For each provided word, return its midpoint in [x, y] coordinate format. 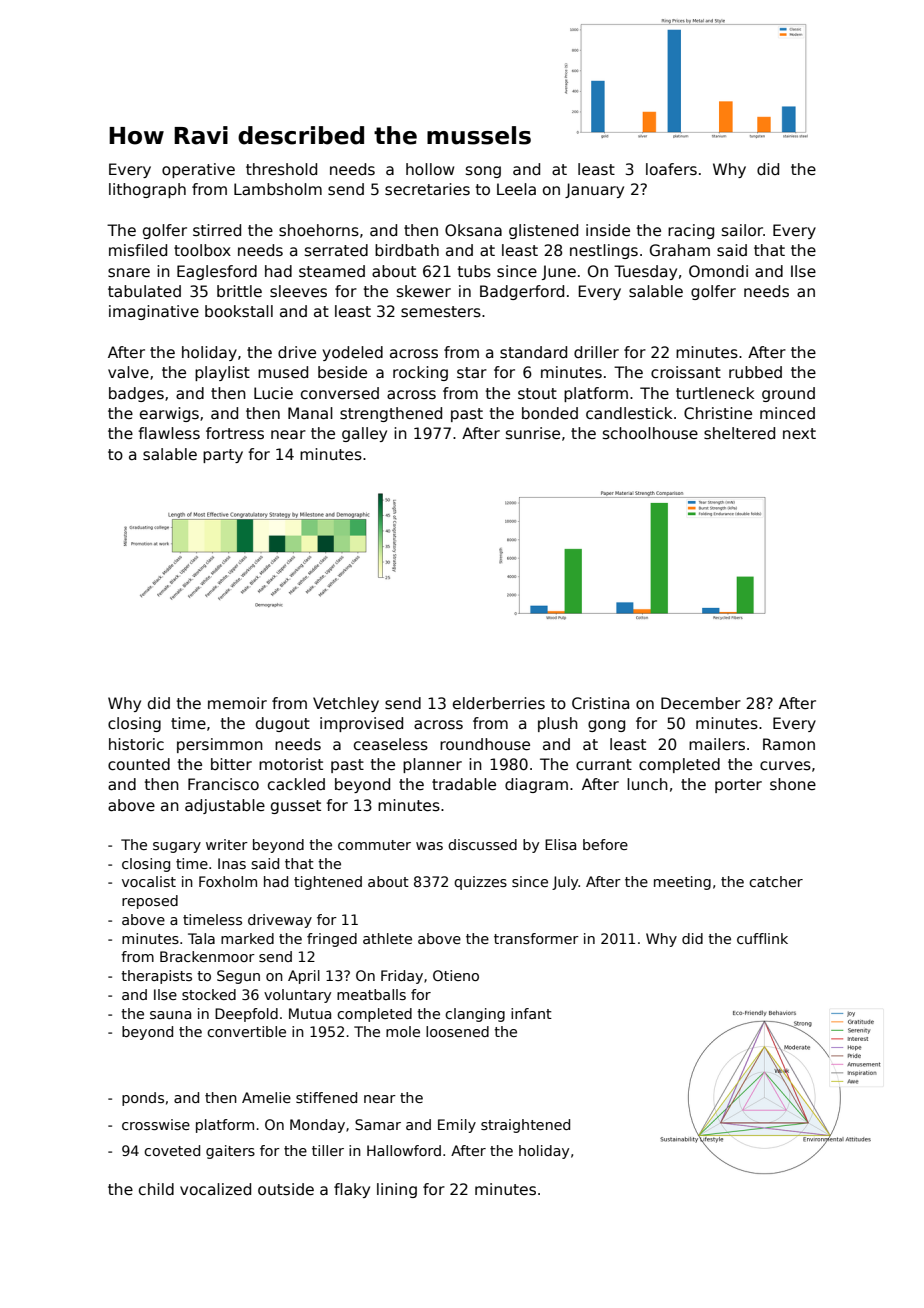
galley [364, 434]
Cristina [600, 703]
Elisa [560, 844]
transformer [536, 938]
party [223, 456]
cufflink [762, 938]
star [472, 373]
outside [286, 1189]
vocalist [149, 881]
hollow [430, 169]
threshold [281, 169]
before [605, 844]
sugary [177, 847]
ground [788, 394]
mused [283, 372]
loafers [671, 169]
